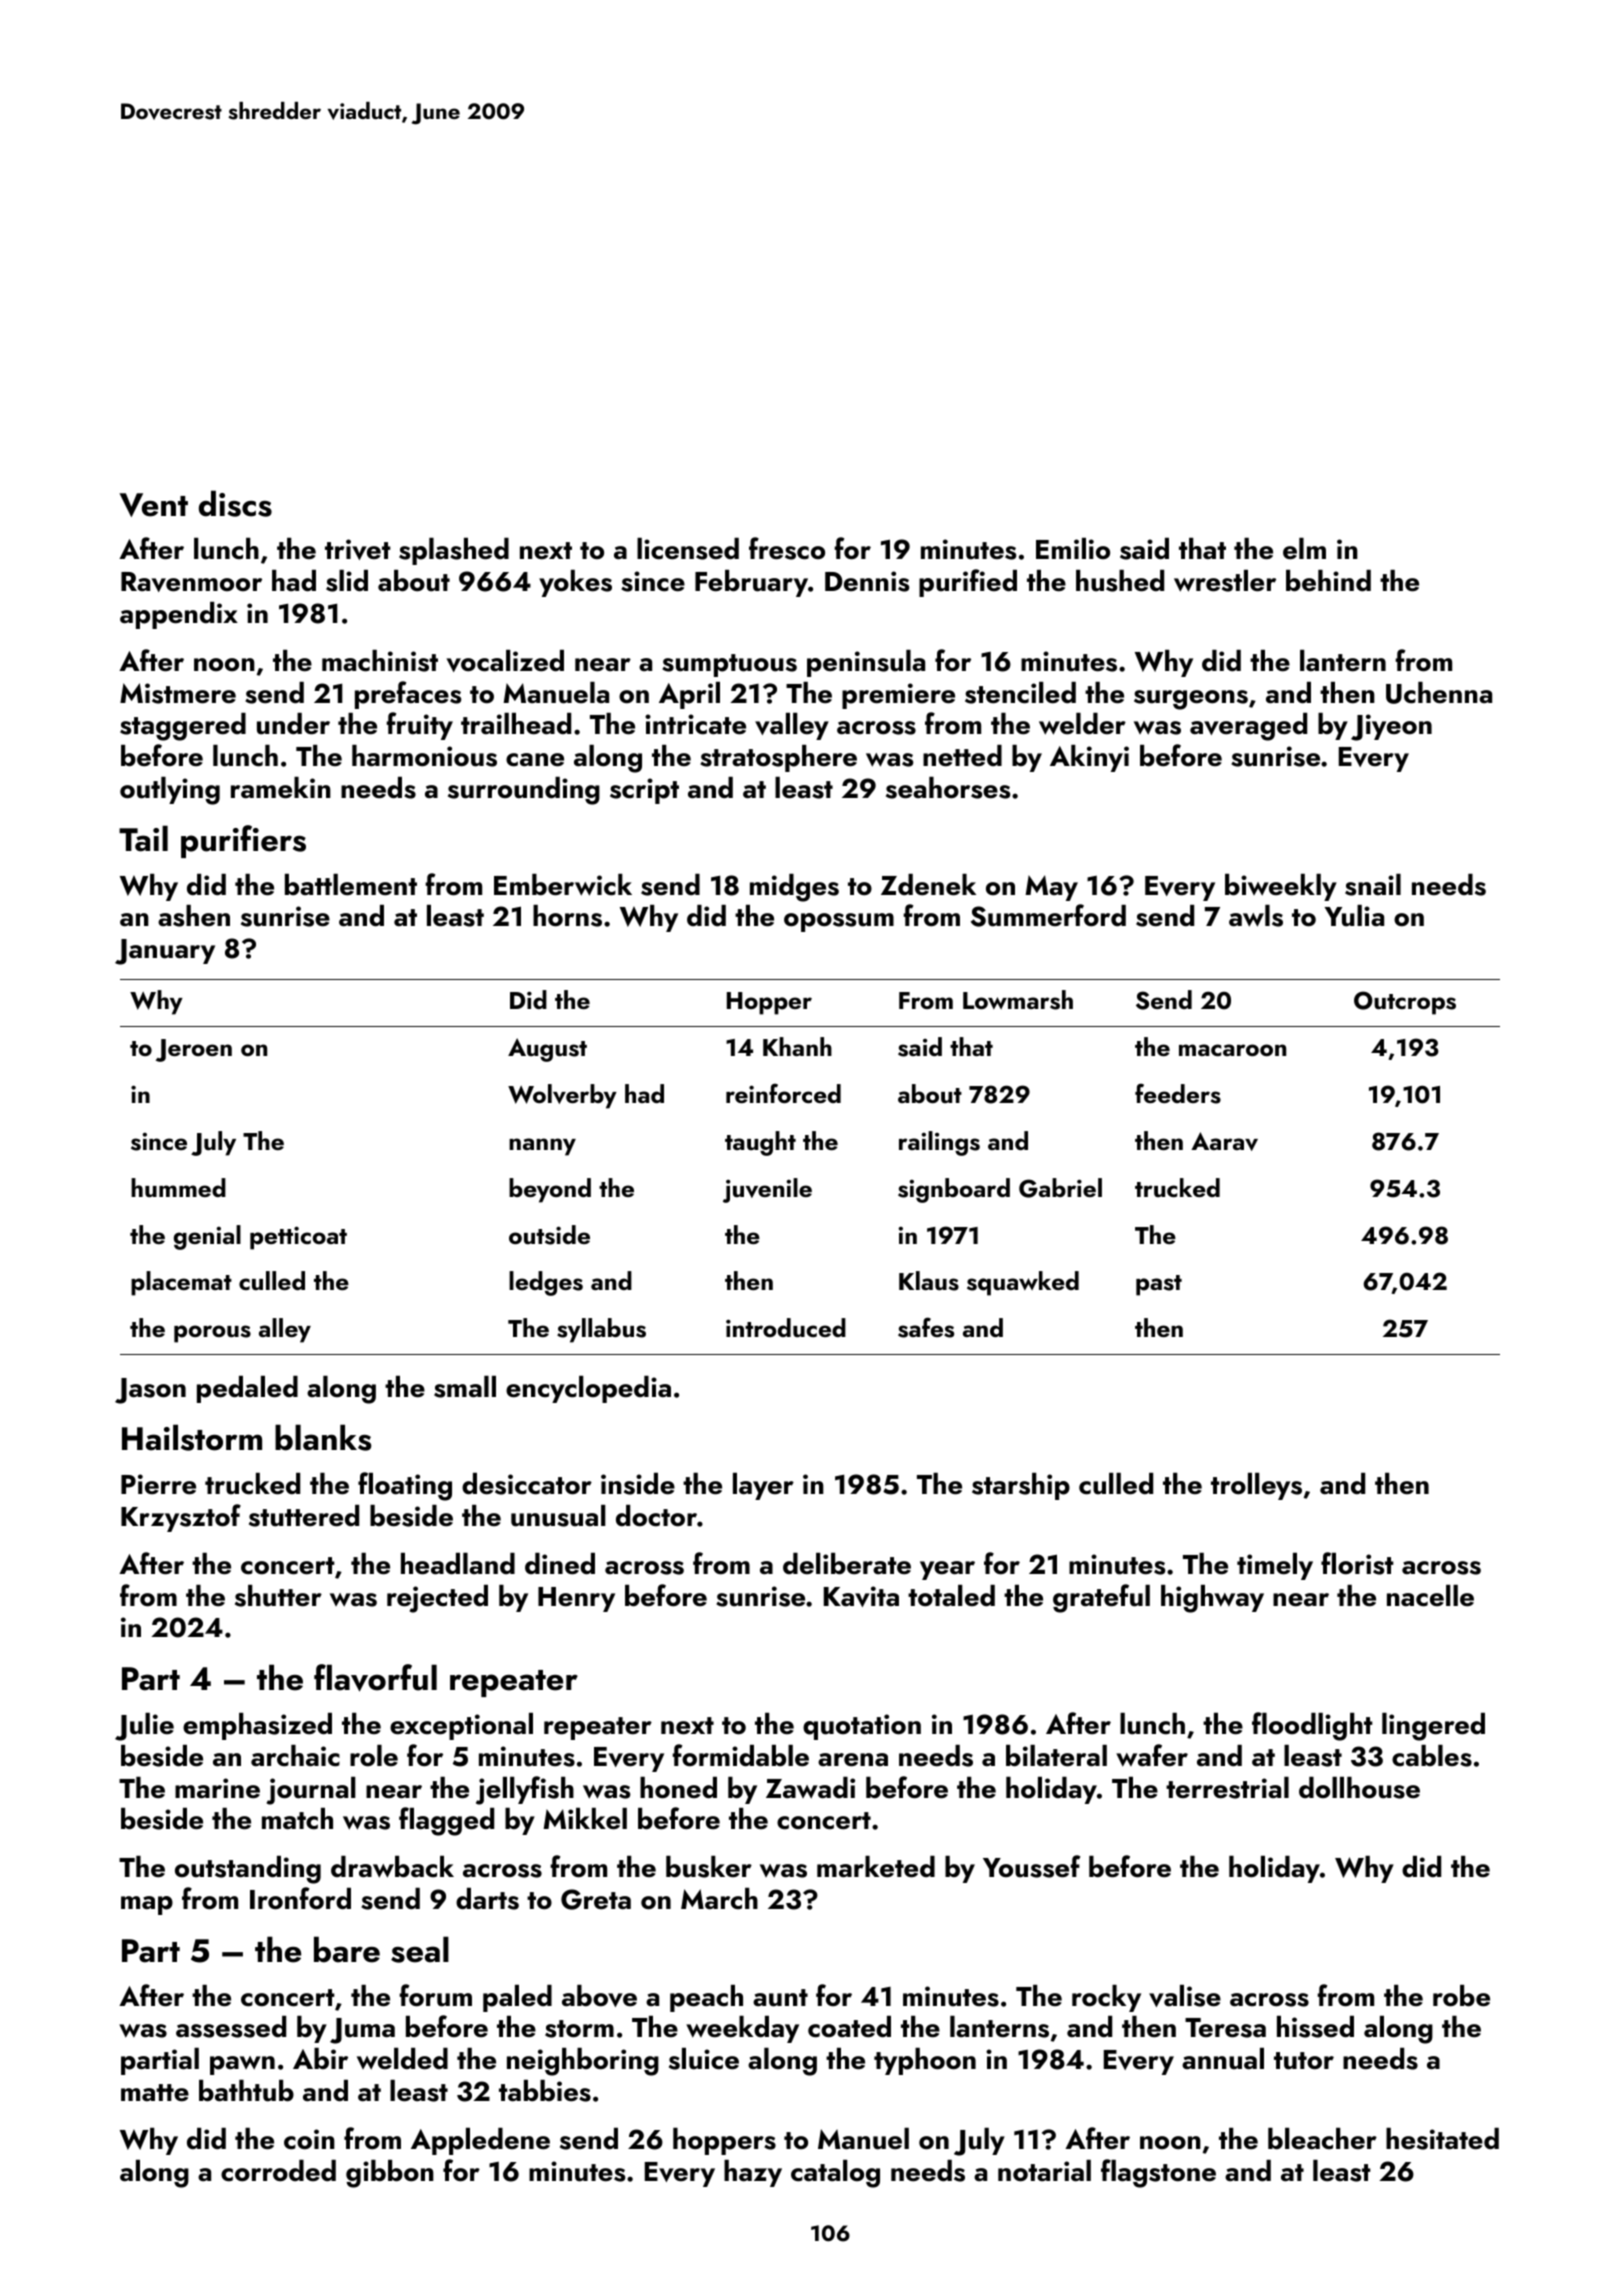 The image size is (1620, 2292). Describe the element at coordinates (925, 2061) in the screenshot. I see `typhoon` at that location.
